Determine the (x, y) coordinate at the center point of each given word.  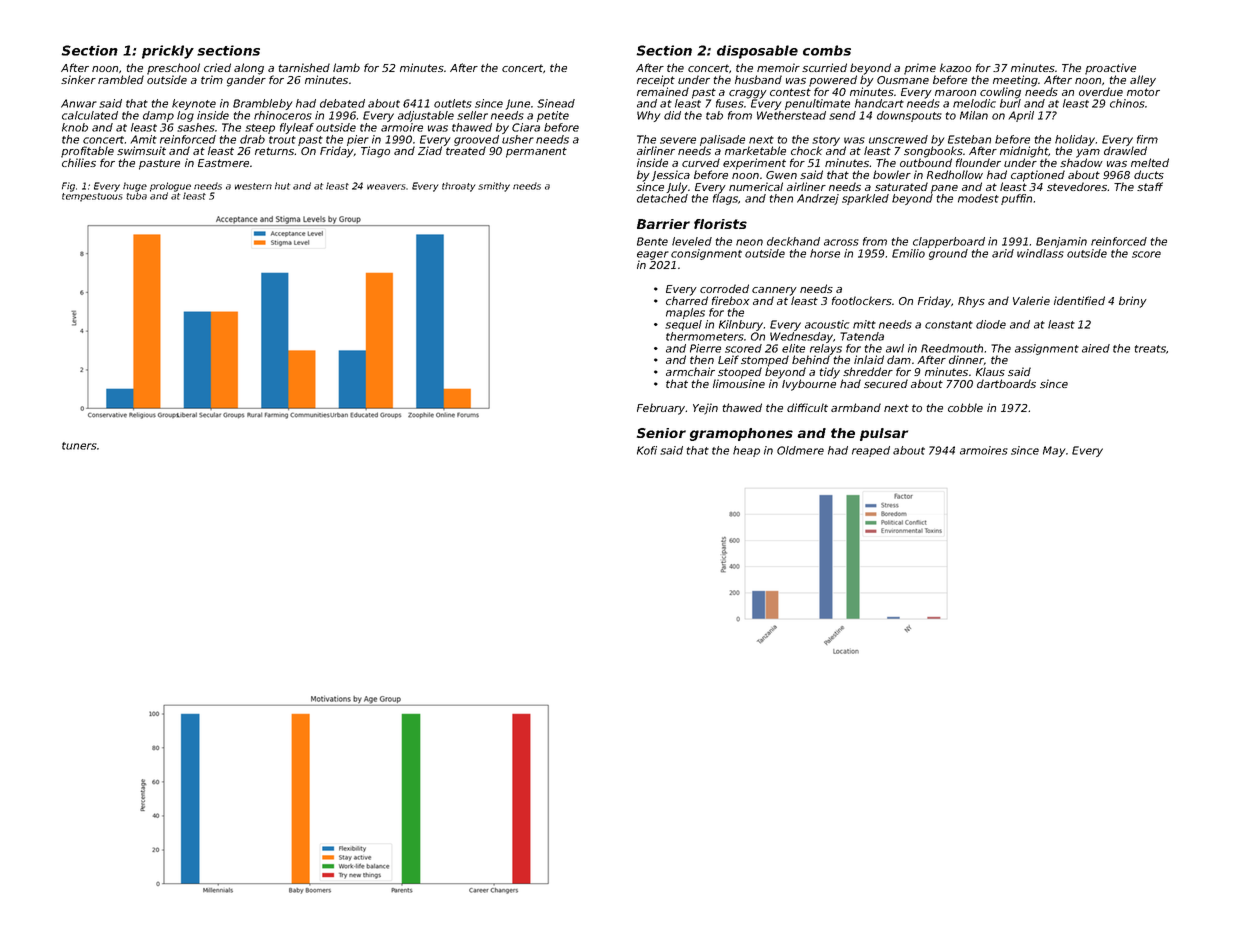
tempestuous (92, 197)
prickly (168, 52)
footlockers (862, 300)
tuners (79, 446)
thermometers (705, 336)
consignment (706, 254)
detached (662, 198)
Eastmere (223, 163)
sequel (683, 325)
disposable (757, 52)
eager (653, 256)
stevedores (1077, 186)
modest (978, 198)
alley (1143, 81)
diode (991, 324)
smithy (494, 187)
